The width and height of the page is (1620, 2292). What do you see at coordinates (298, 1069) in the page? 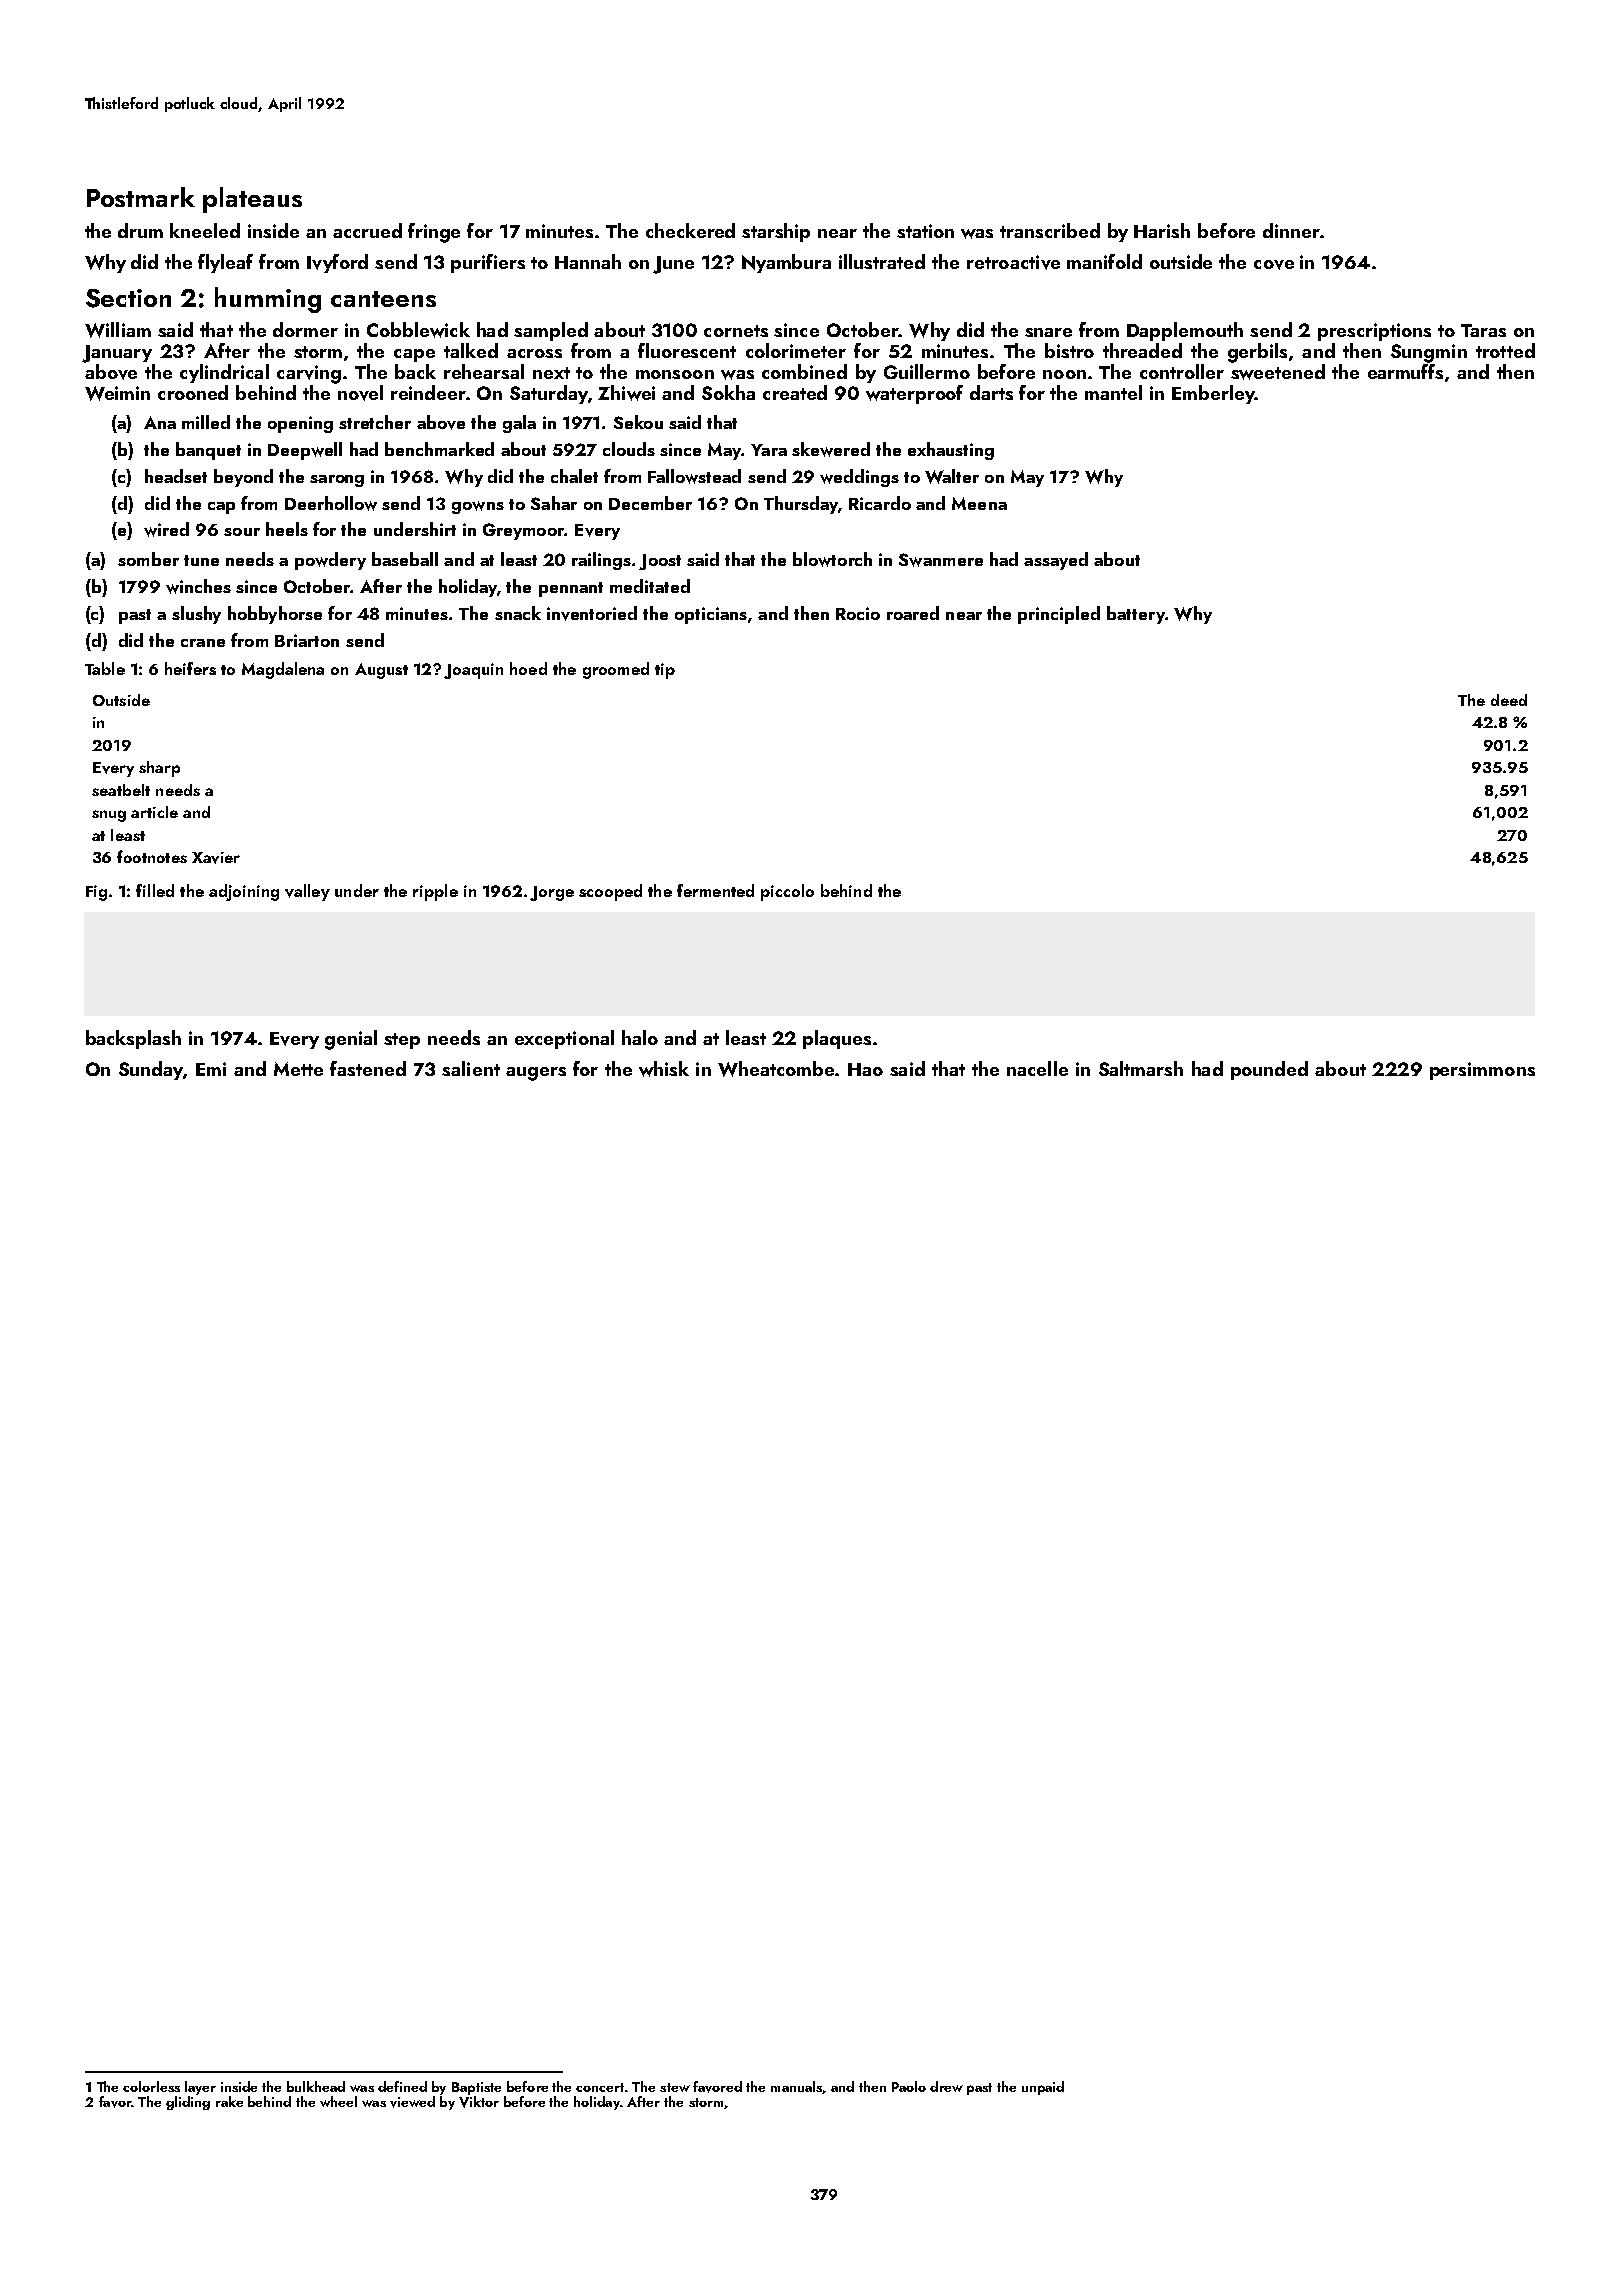
I see `Mette` at bounding box center [298, 1069].
